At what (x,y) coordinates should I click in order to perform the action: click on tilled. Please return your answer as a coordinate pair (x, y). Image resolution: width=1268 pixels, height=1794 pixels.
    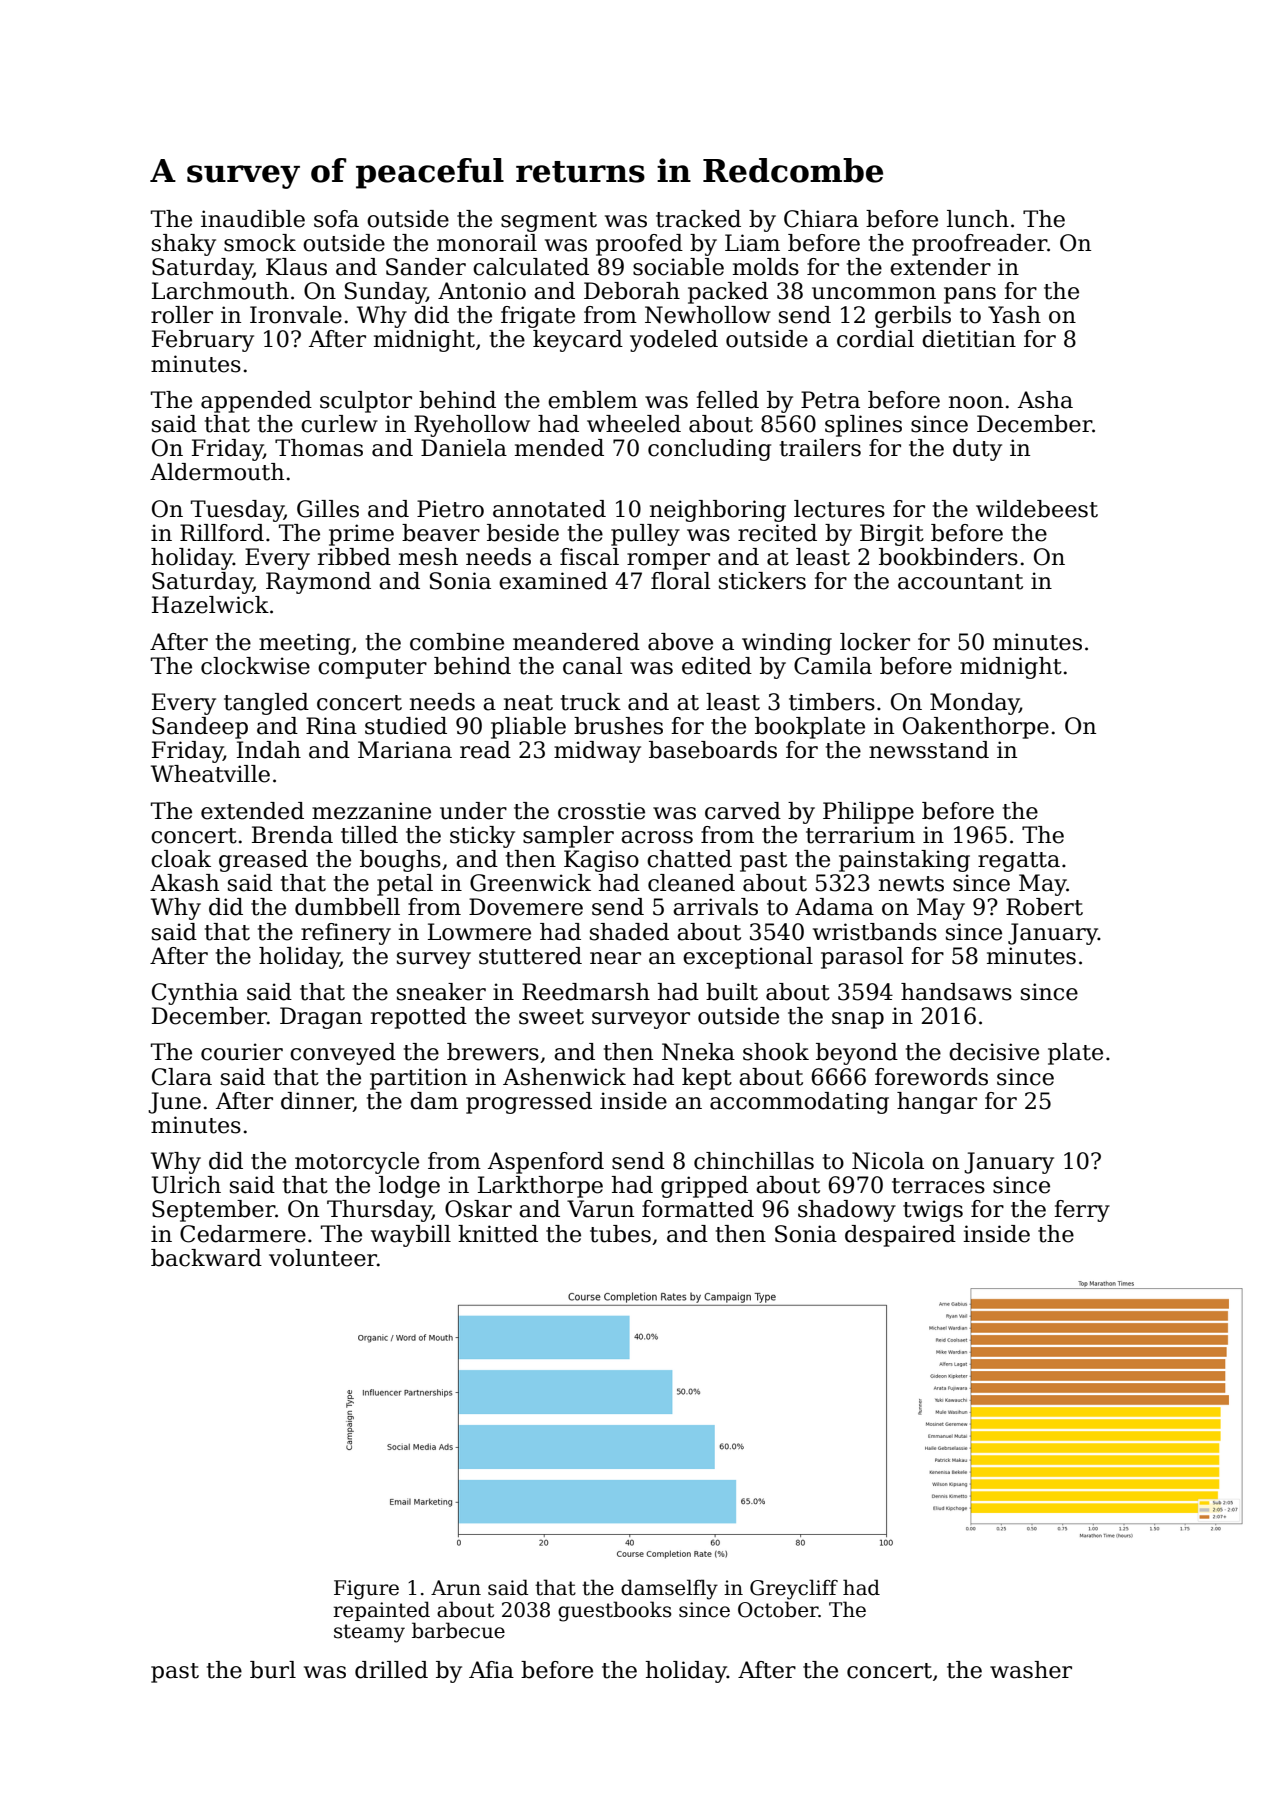
    Looking at the image, I should click on (369, 835).
